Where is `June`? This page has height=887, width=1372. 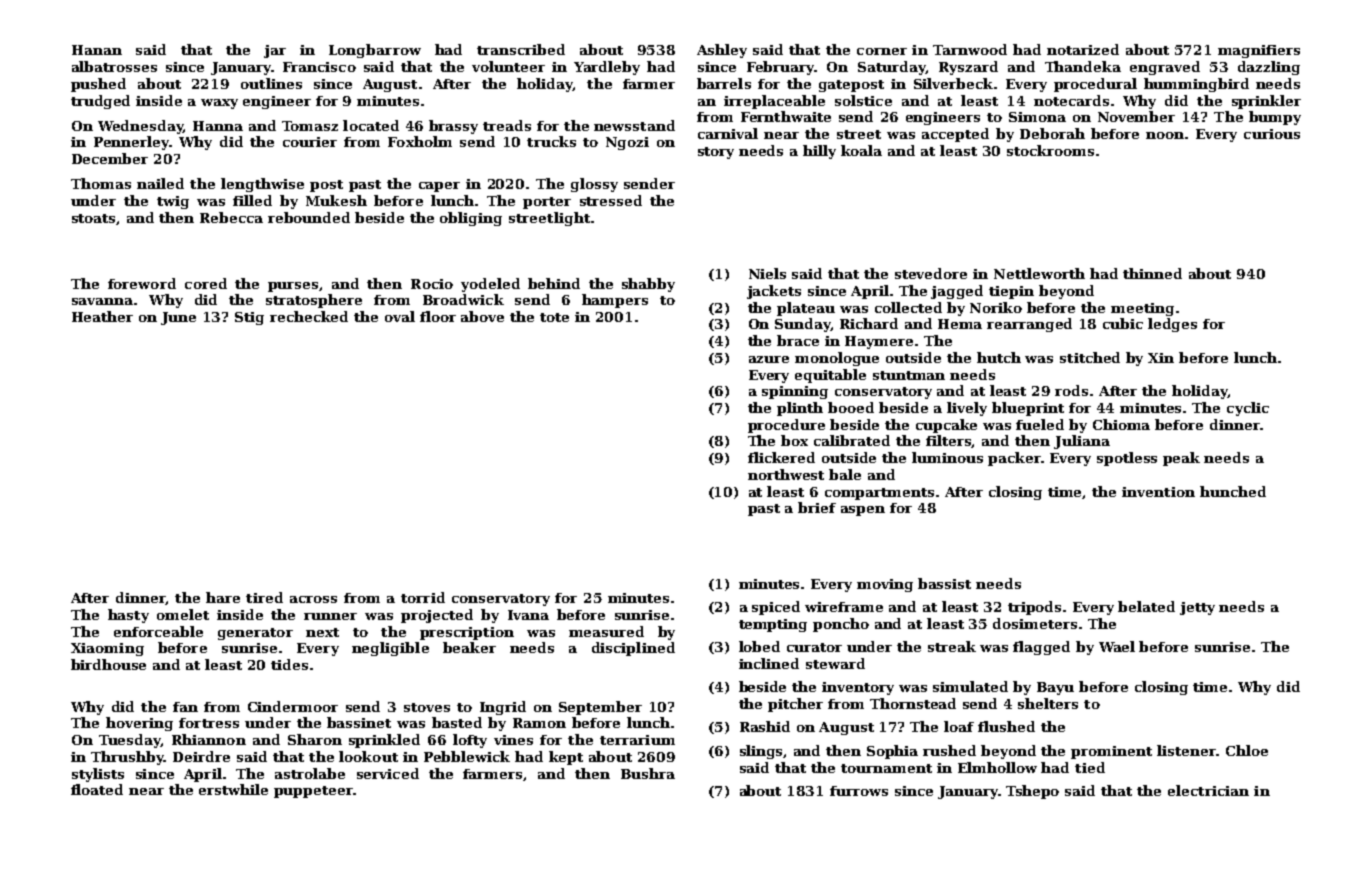
June is located at coordinates (178, 318).
